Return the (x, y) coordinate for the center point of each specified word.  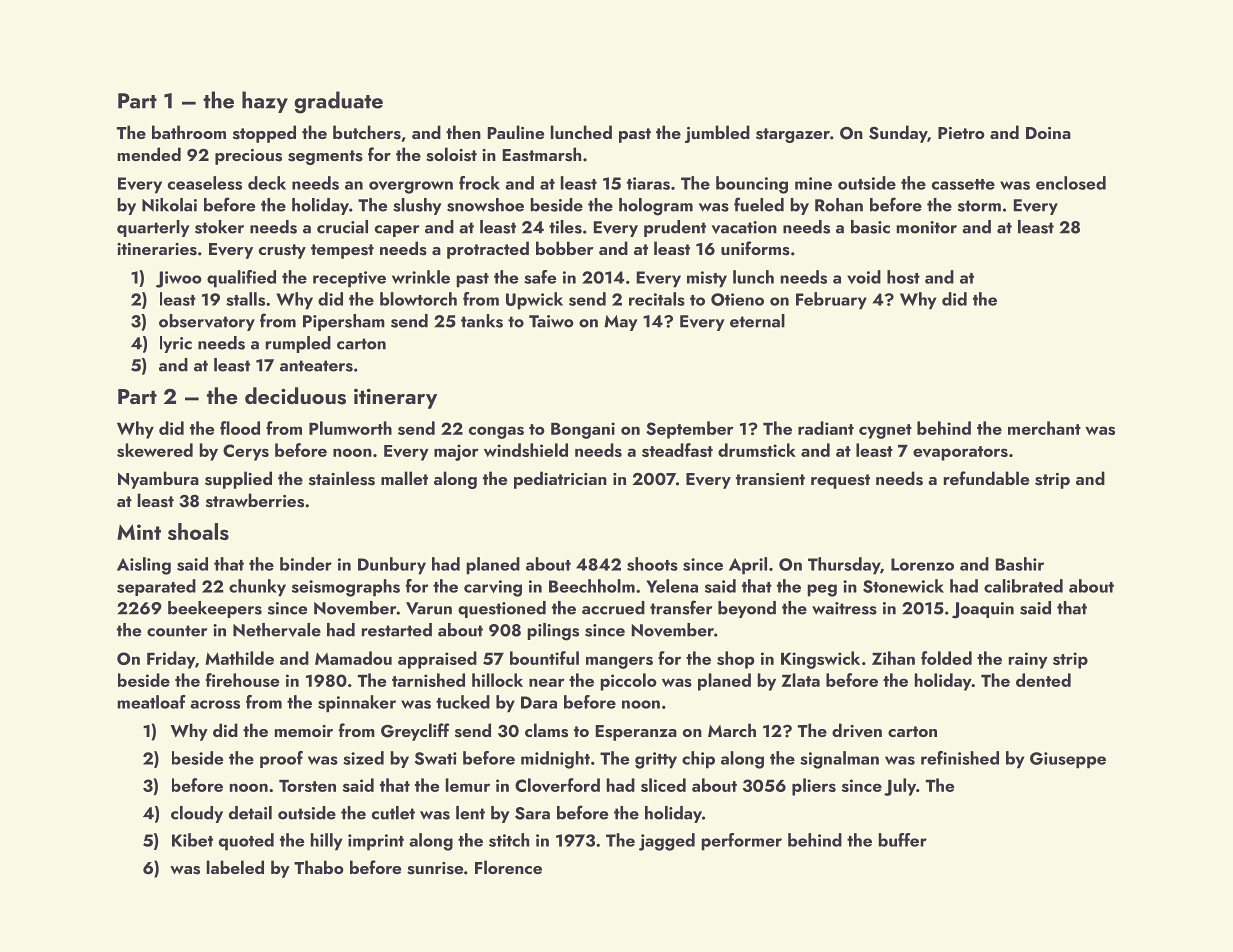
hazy (265, 102)
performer (741, 842)
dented (1043, 680)
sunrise (435, 868)
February (831, 301)
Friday (171, 660)
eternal (757, 321)
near (547, 682)
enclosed (1071, 183)
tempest (342, 251)
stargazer (793, 135)
